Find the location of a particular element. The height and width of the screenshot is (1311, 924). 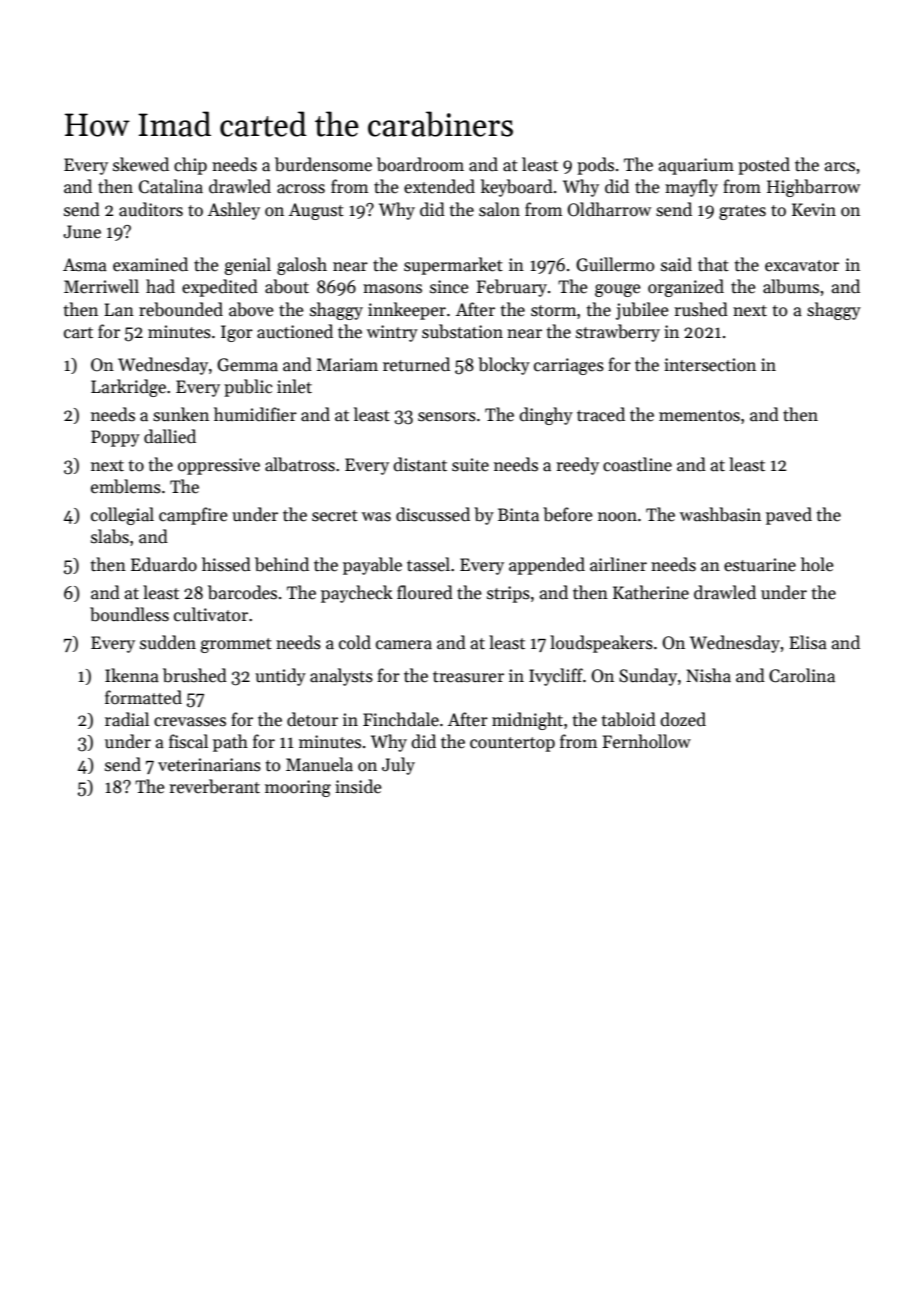

radial is located at coordinates (127, 719).
